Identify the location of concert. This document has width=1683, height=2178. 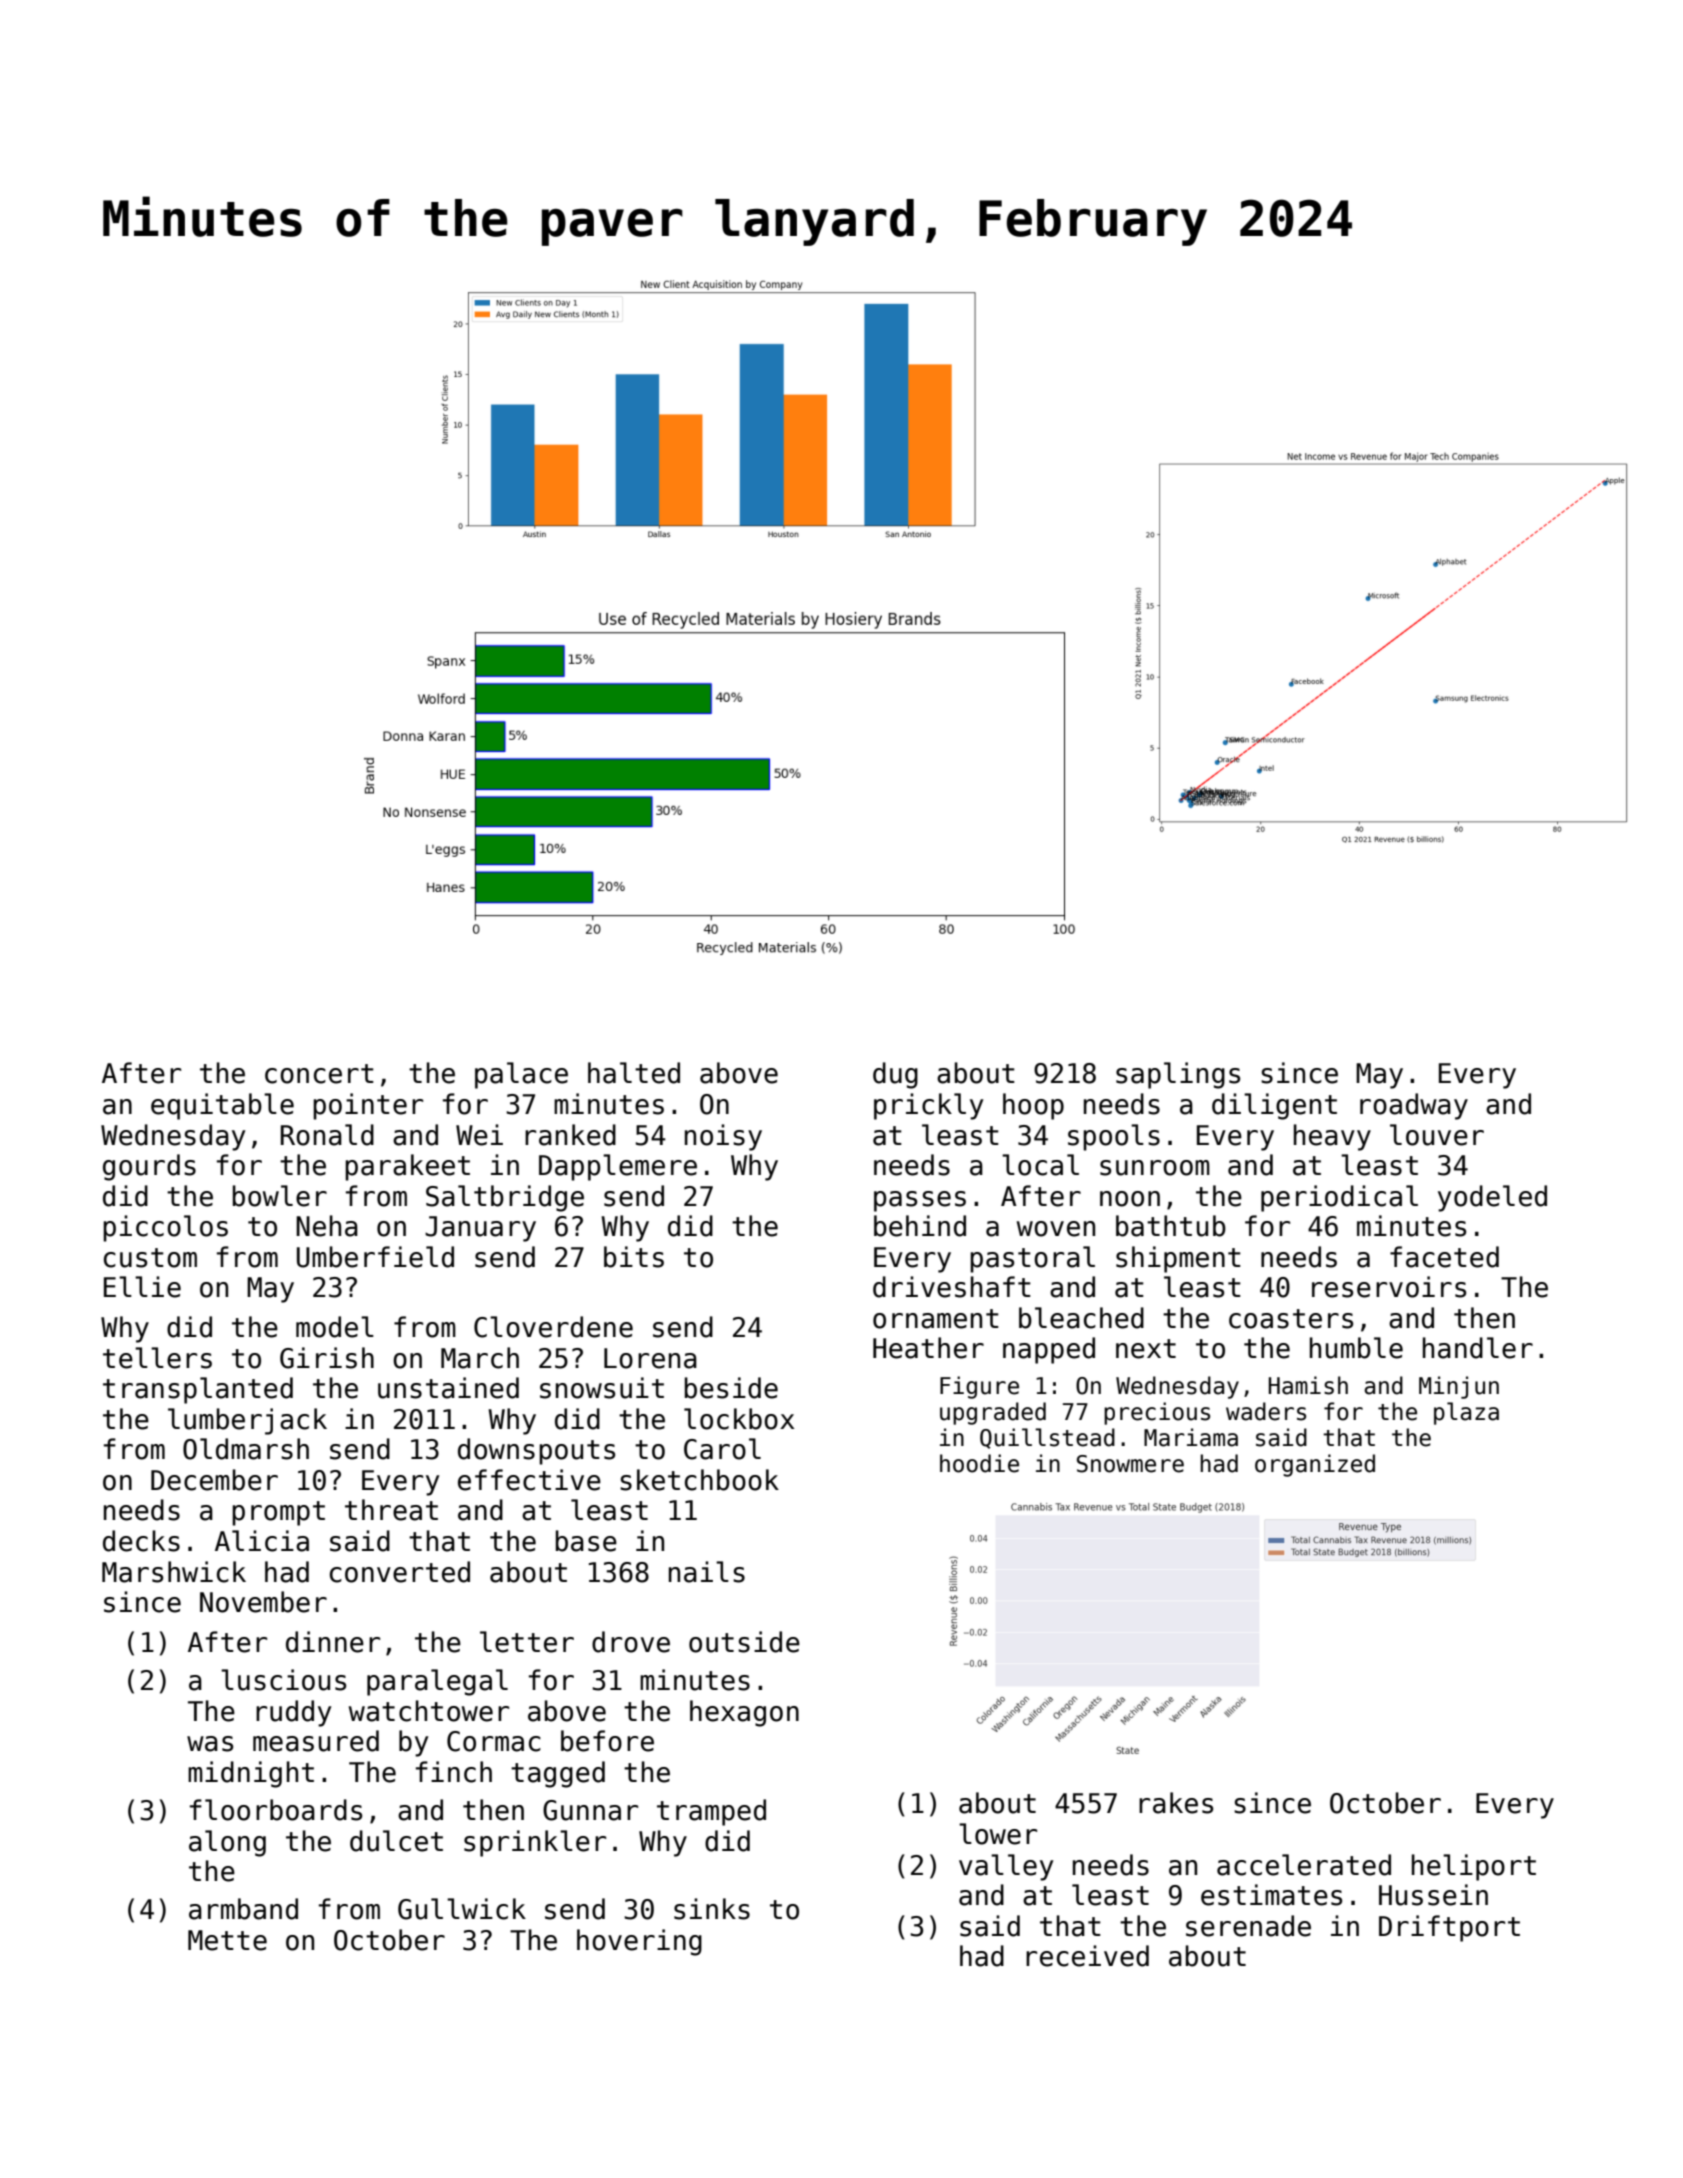
(319, 1074).
